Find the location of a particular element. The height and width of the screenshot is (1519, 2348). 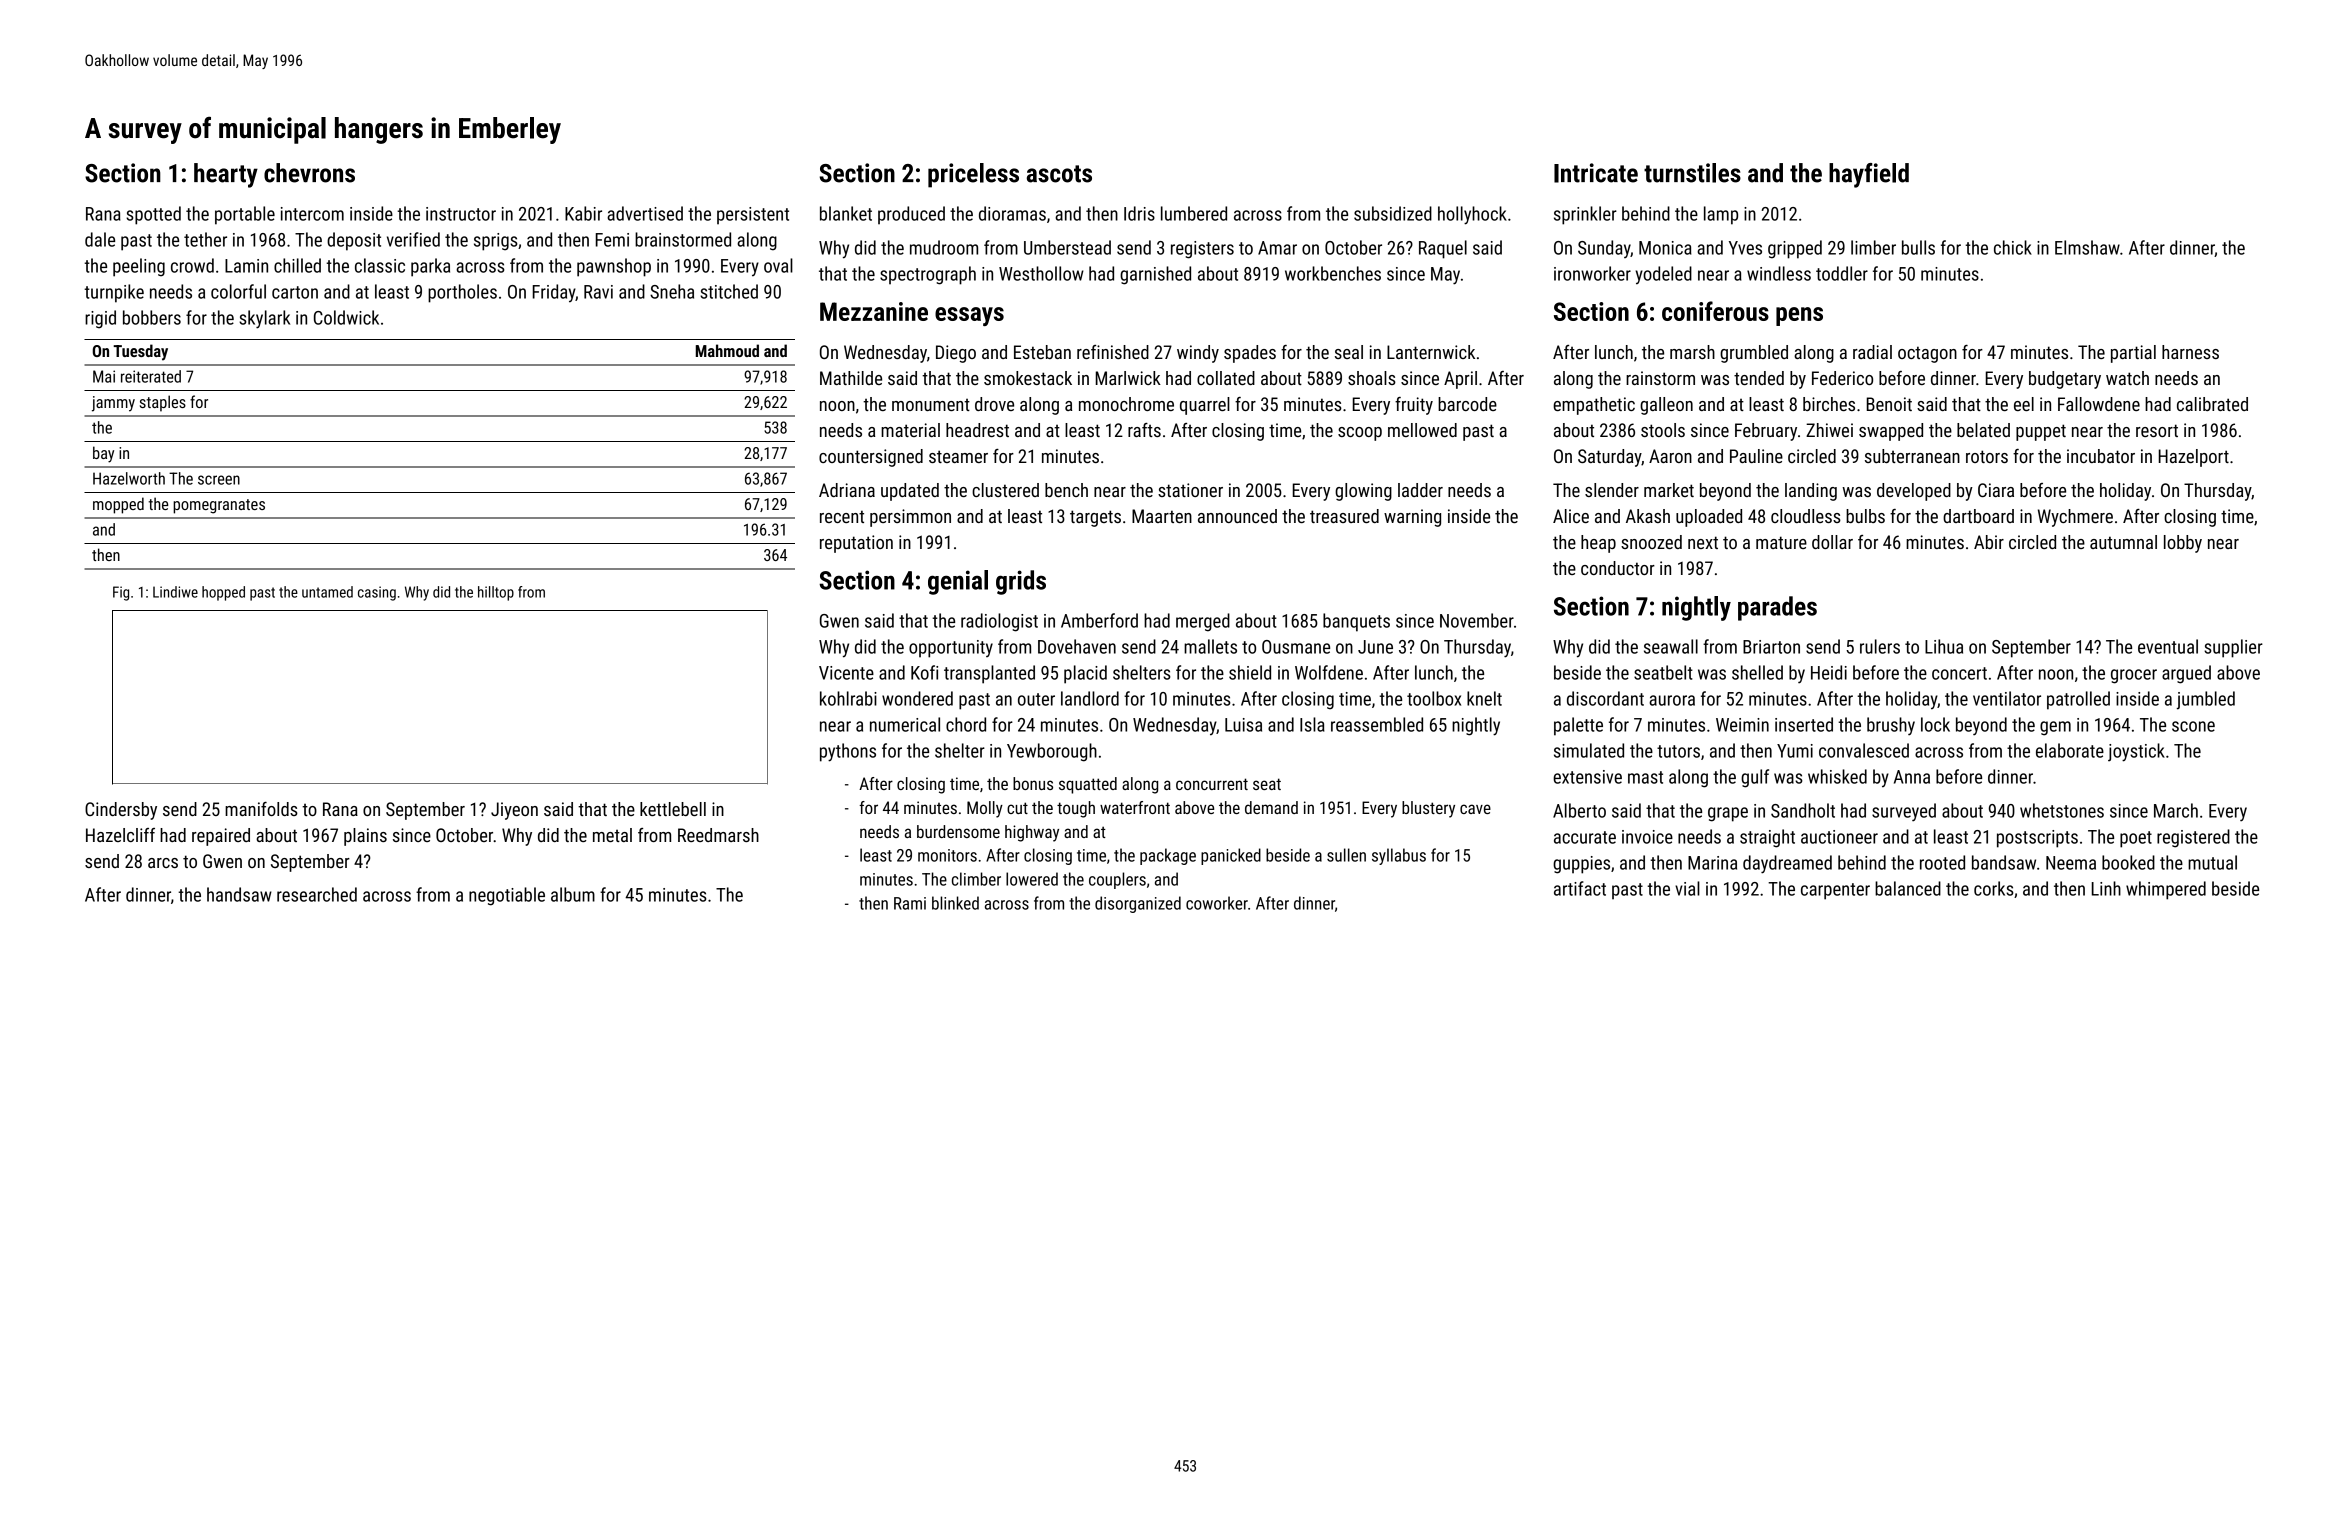

pens is located at coordinates (1799, 316).
